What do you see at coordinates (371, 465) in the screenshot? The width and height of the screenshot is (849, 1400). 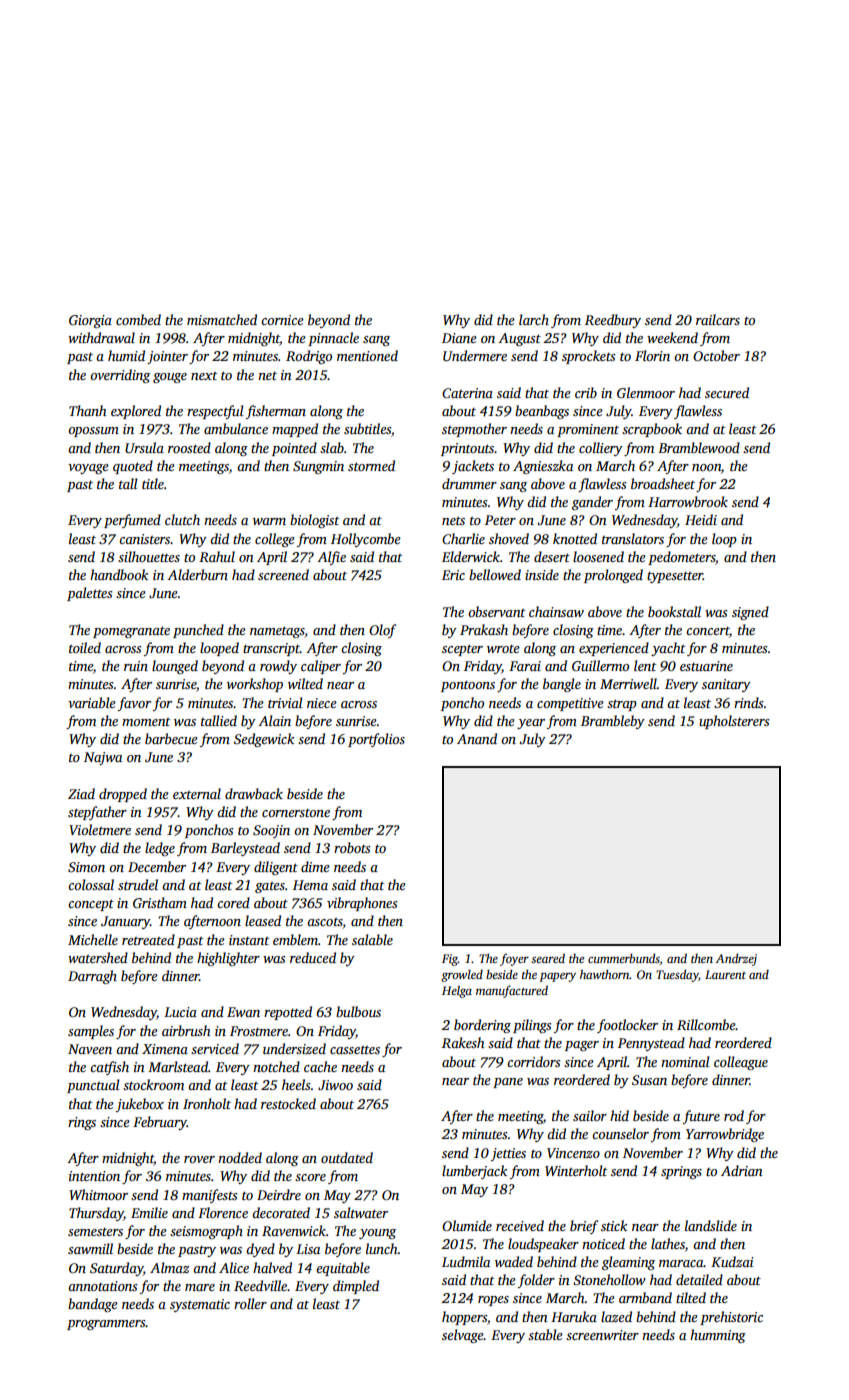 I see `stormed` at bounding box center [371, 465].
